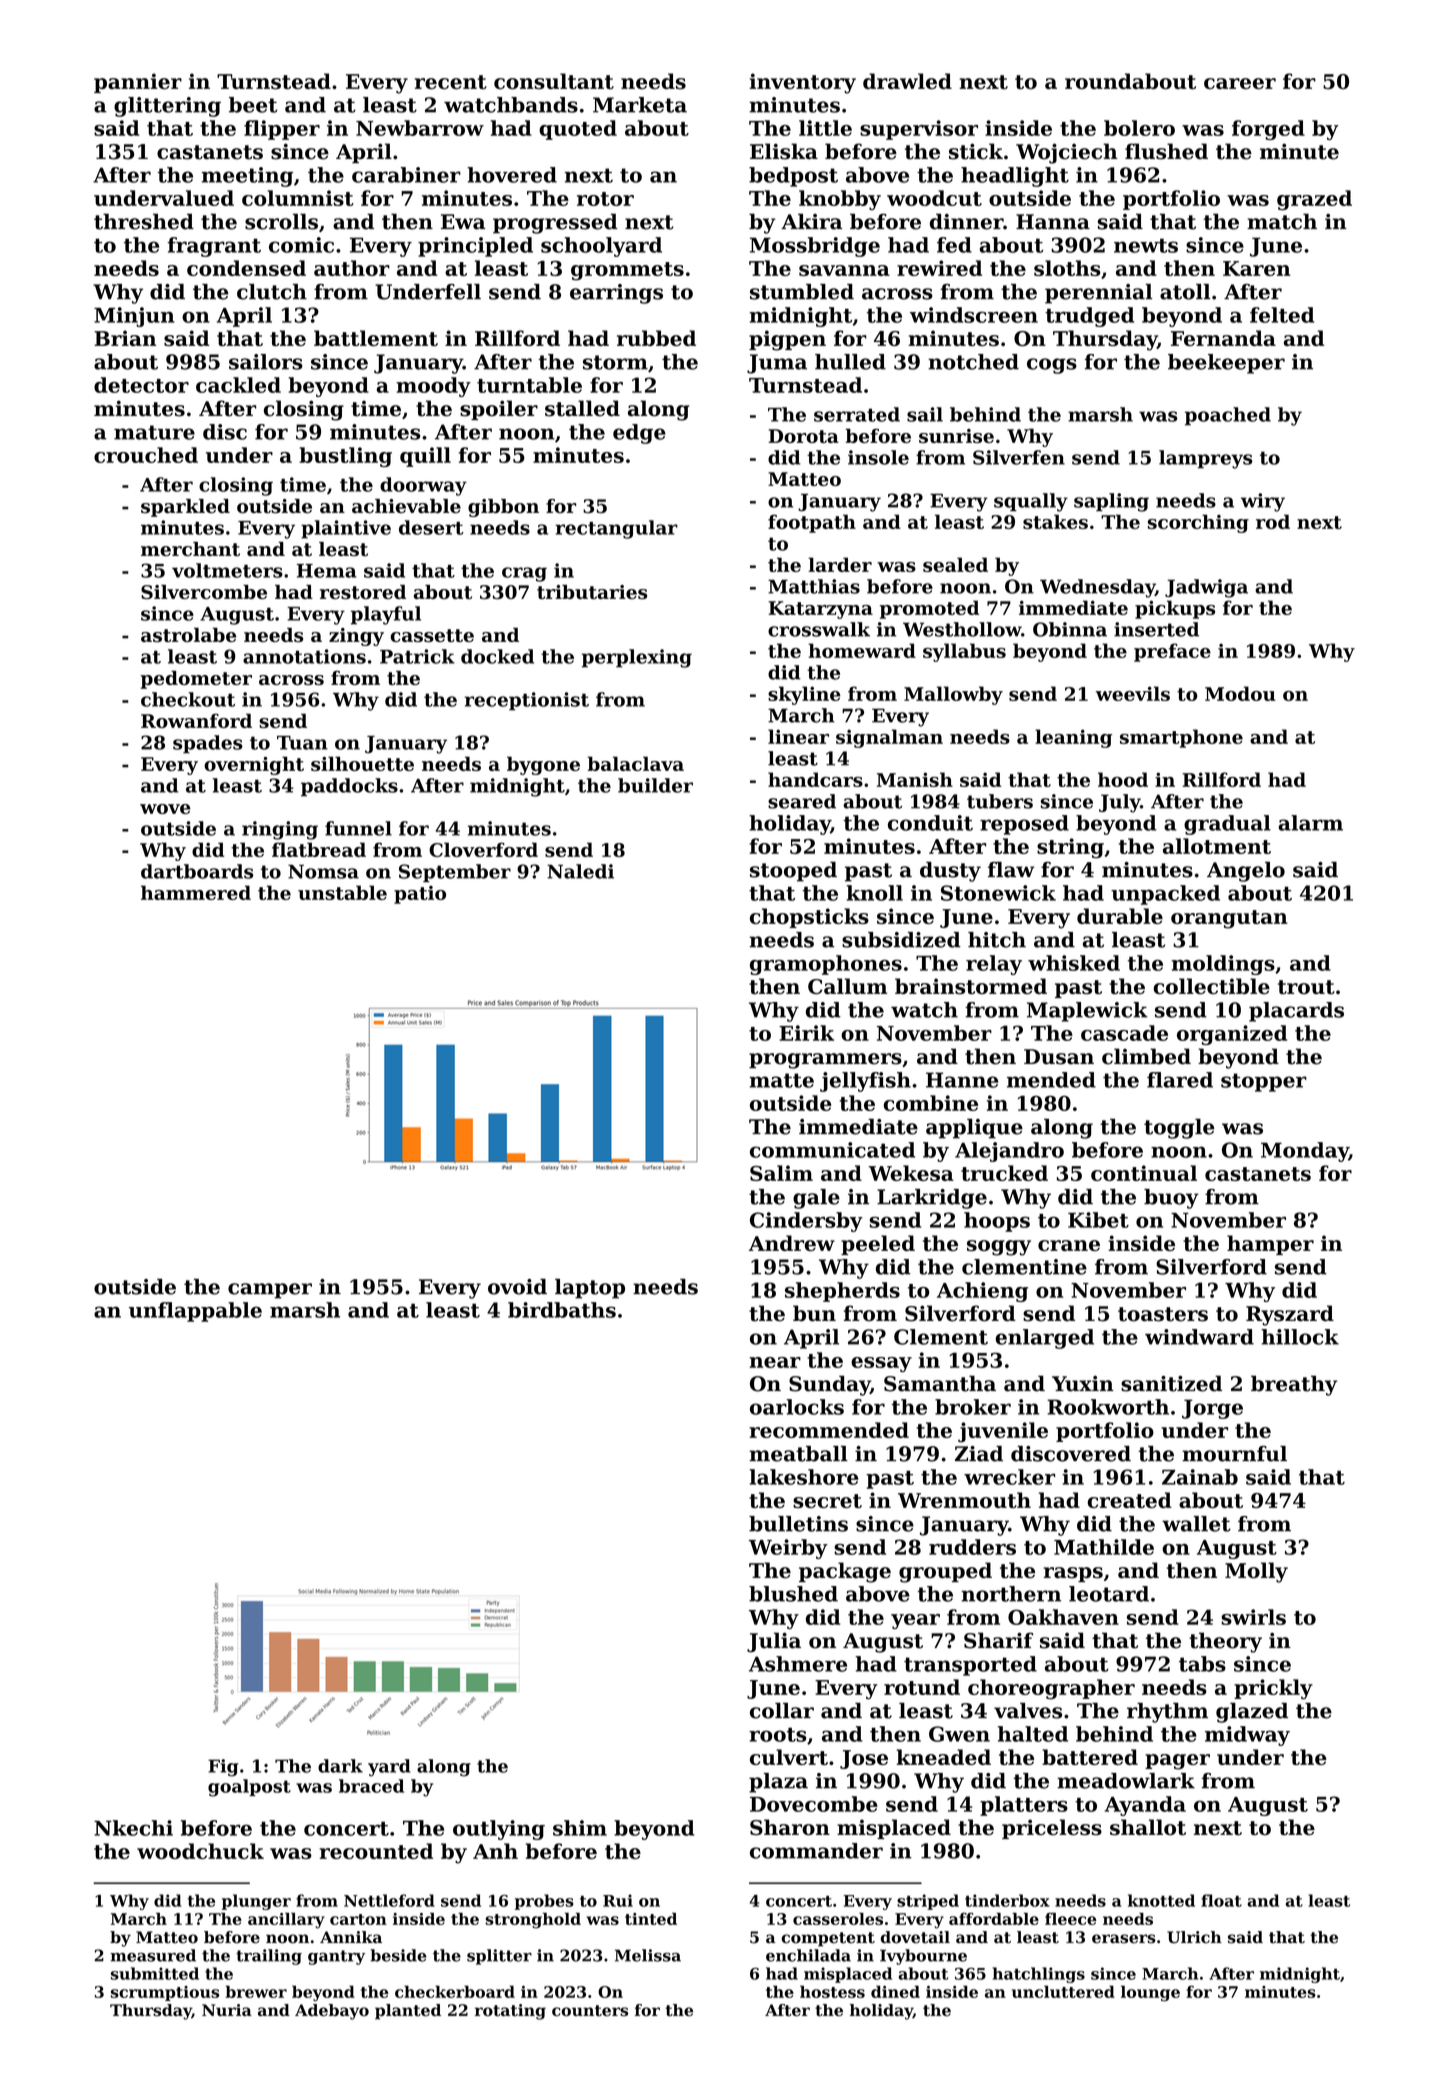 The width and height of the image is (1450, 2100). Describe the element at coordinates (408, 2012) in the image. I see `planted` at that location.
